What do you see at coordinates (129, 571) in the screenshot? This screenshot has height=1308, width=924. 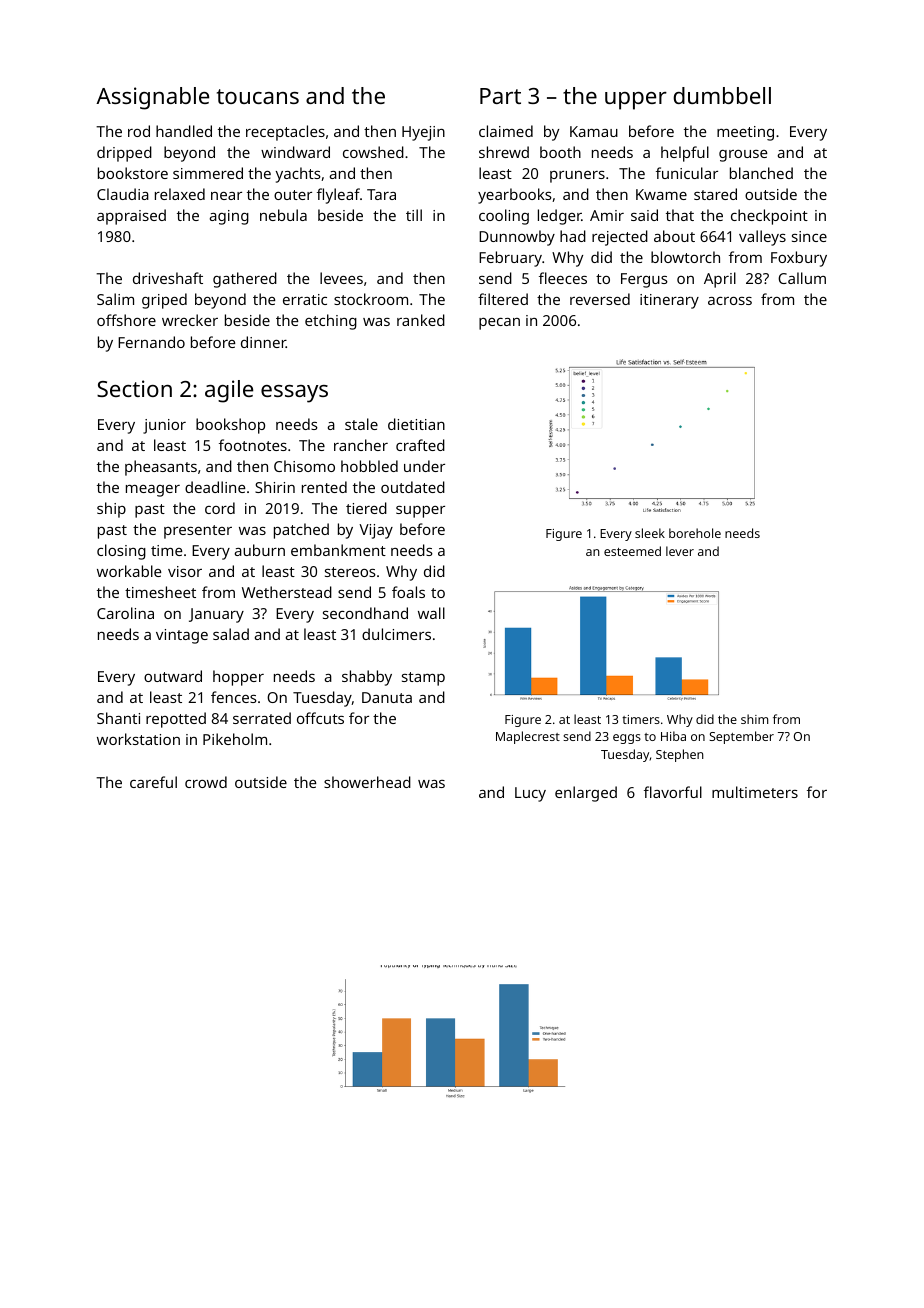 I see `workable` at bounding box center [129, 571].
